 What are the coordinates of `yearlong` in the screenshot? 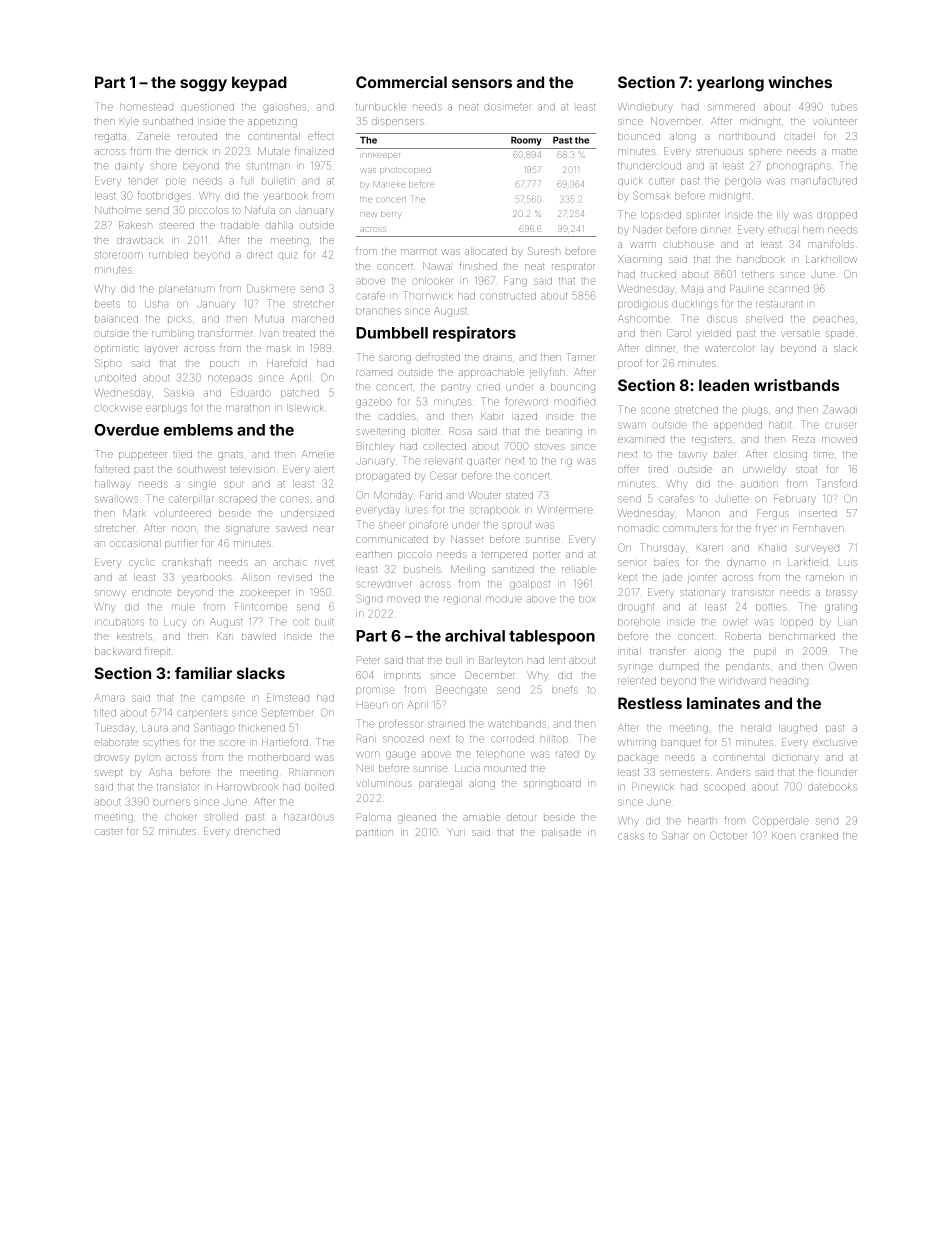 It's located at (730, 84).
